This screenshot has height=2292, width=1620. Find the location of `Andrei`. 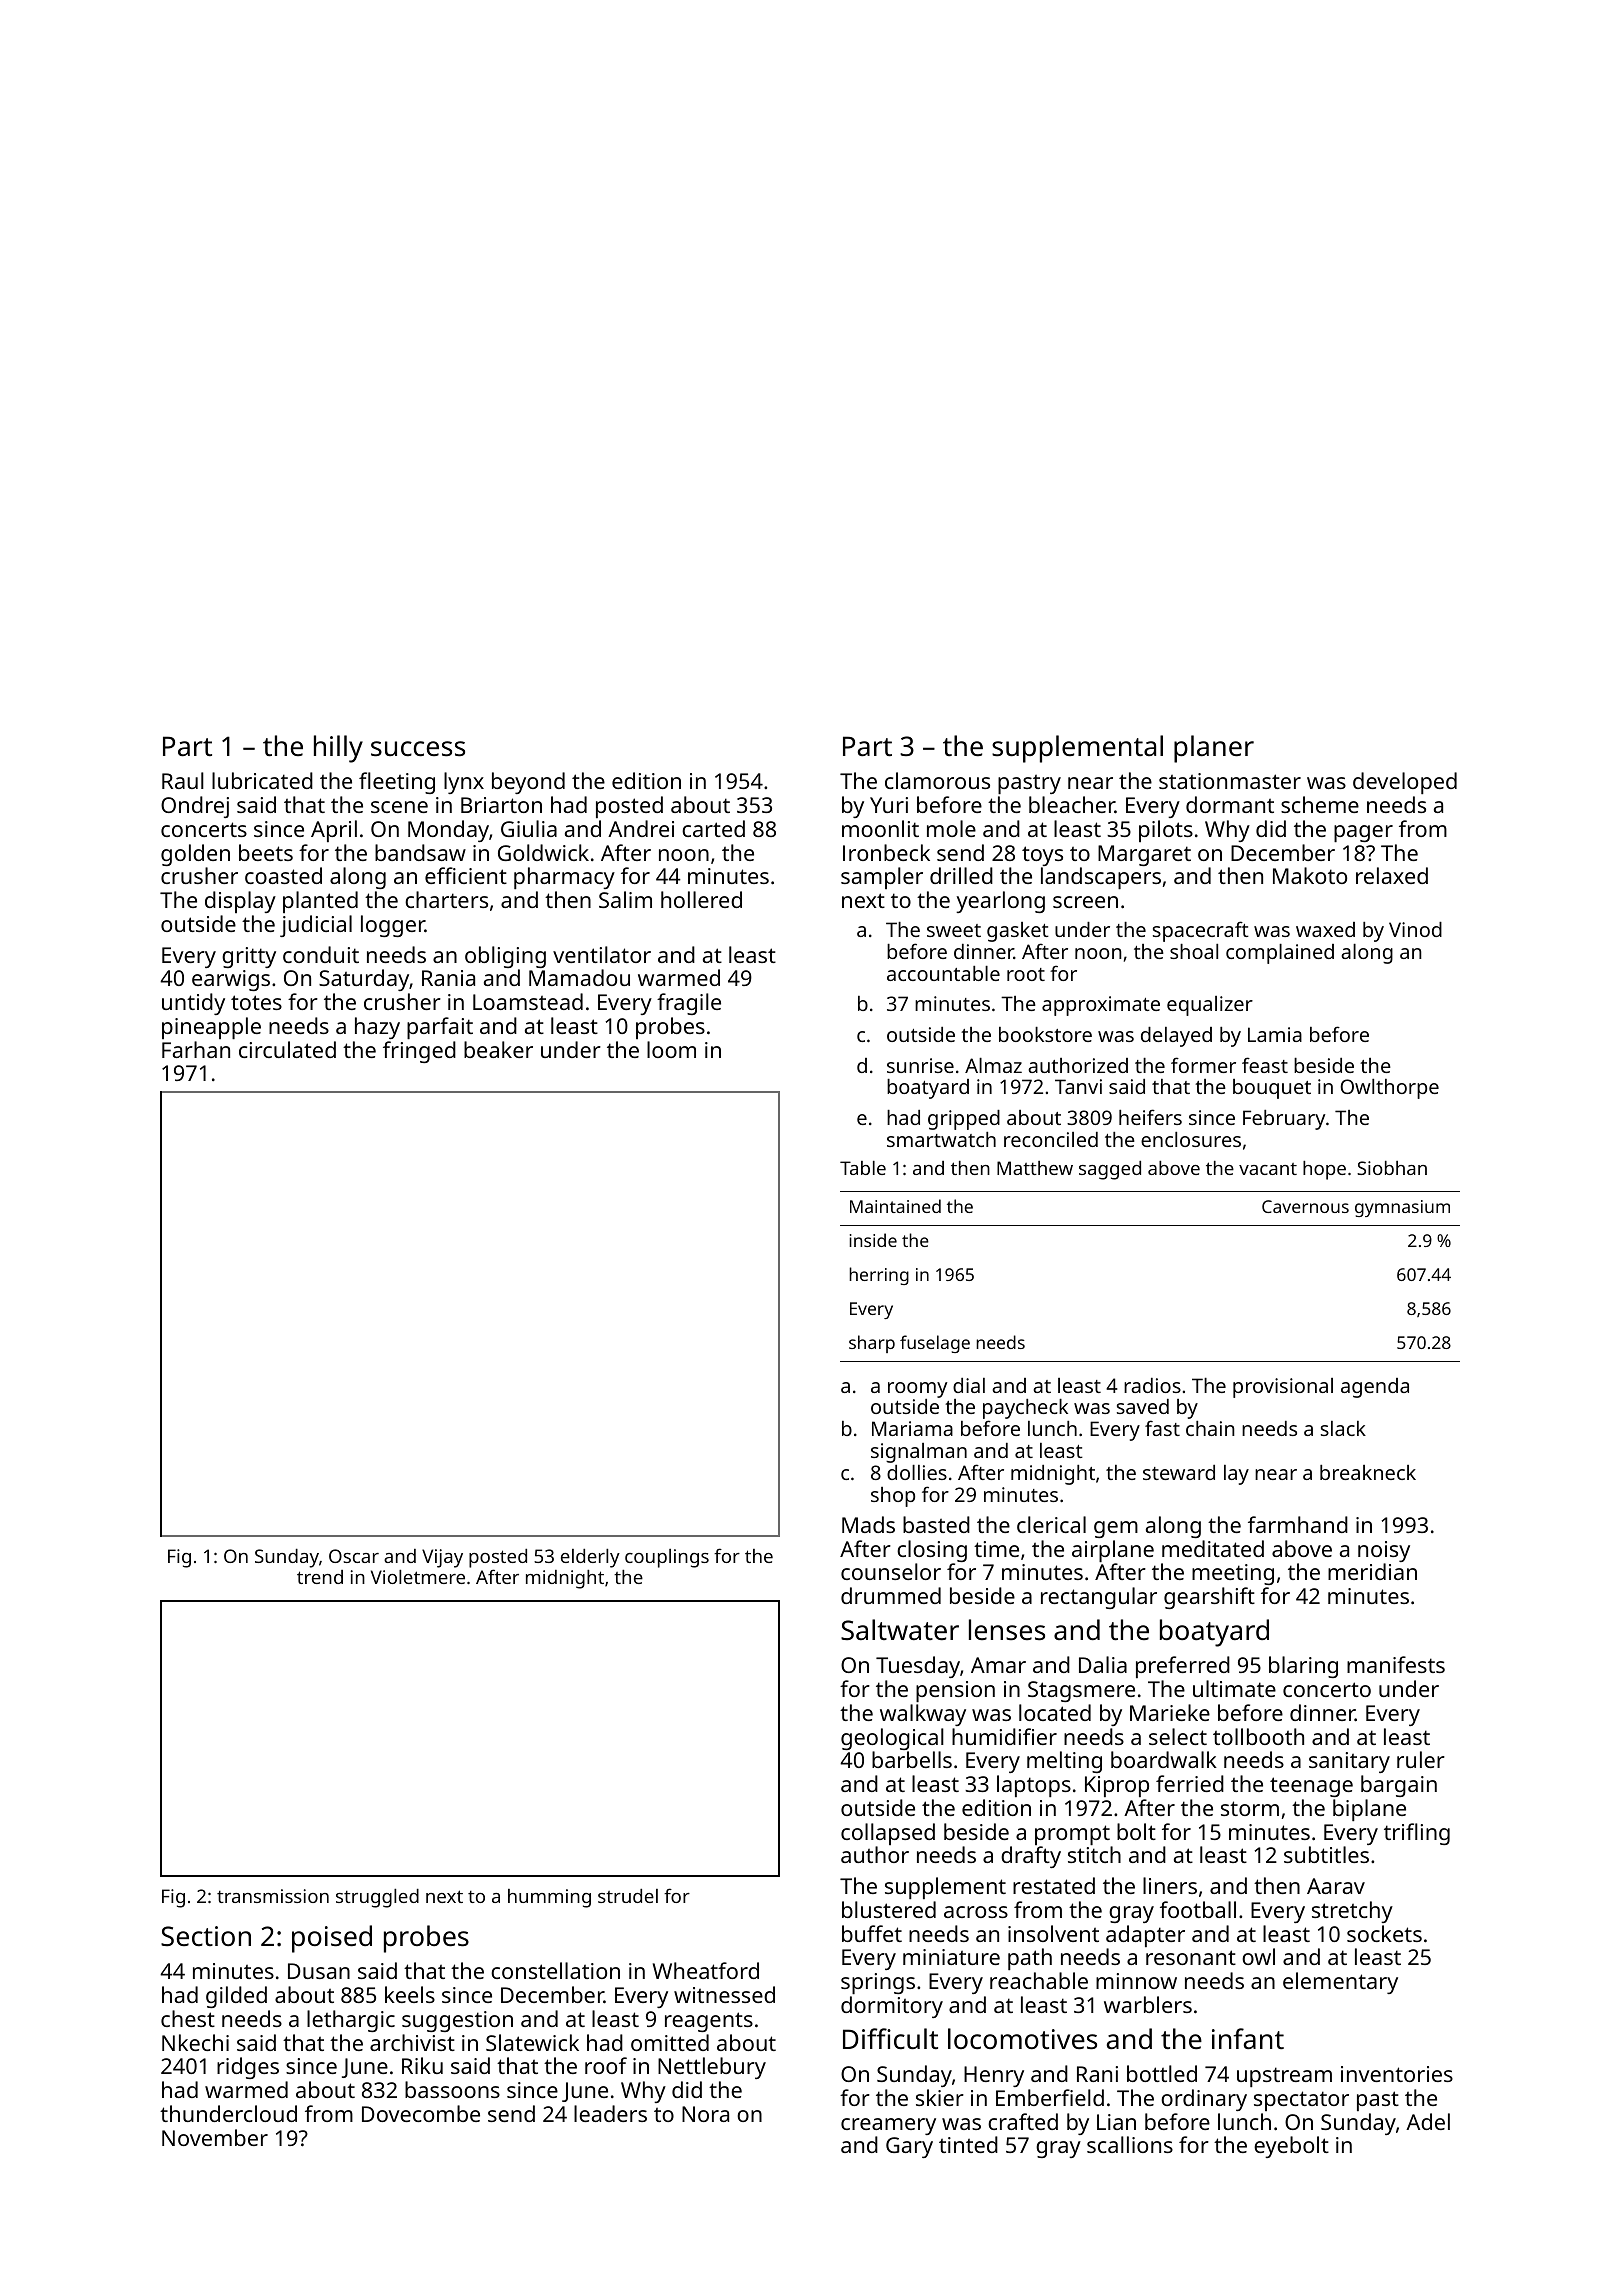

Andrei is located at coordinates (641, 828).
